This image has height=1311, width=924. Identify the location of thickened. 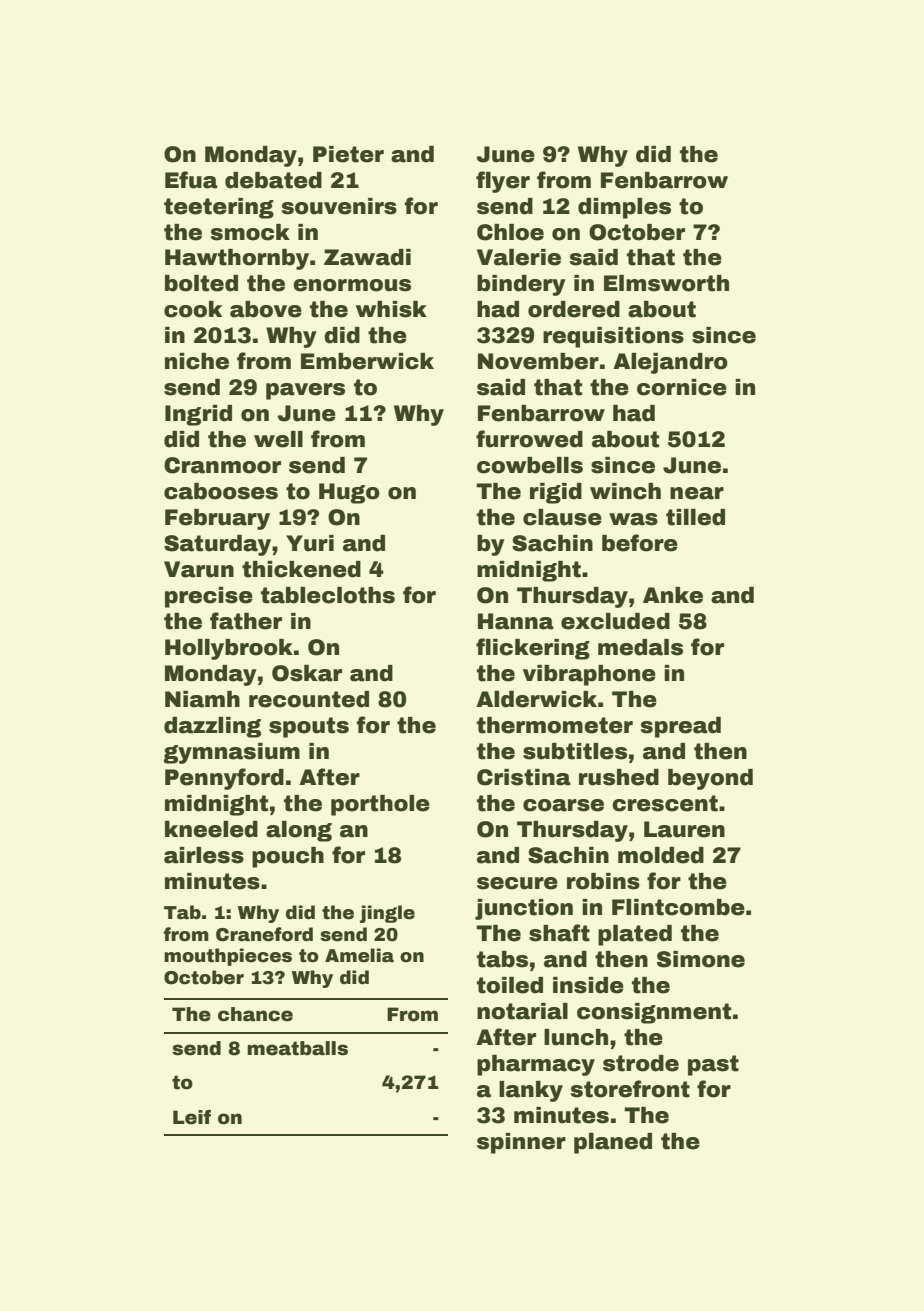
(301, 569).
